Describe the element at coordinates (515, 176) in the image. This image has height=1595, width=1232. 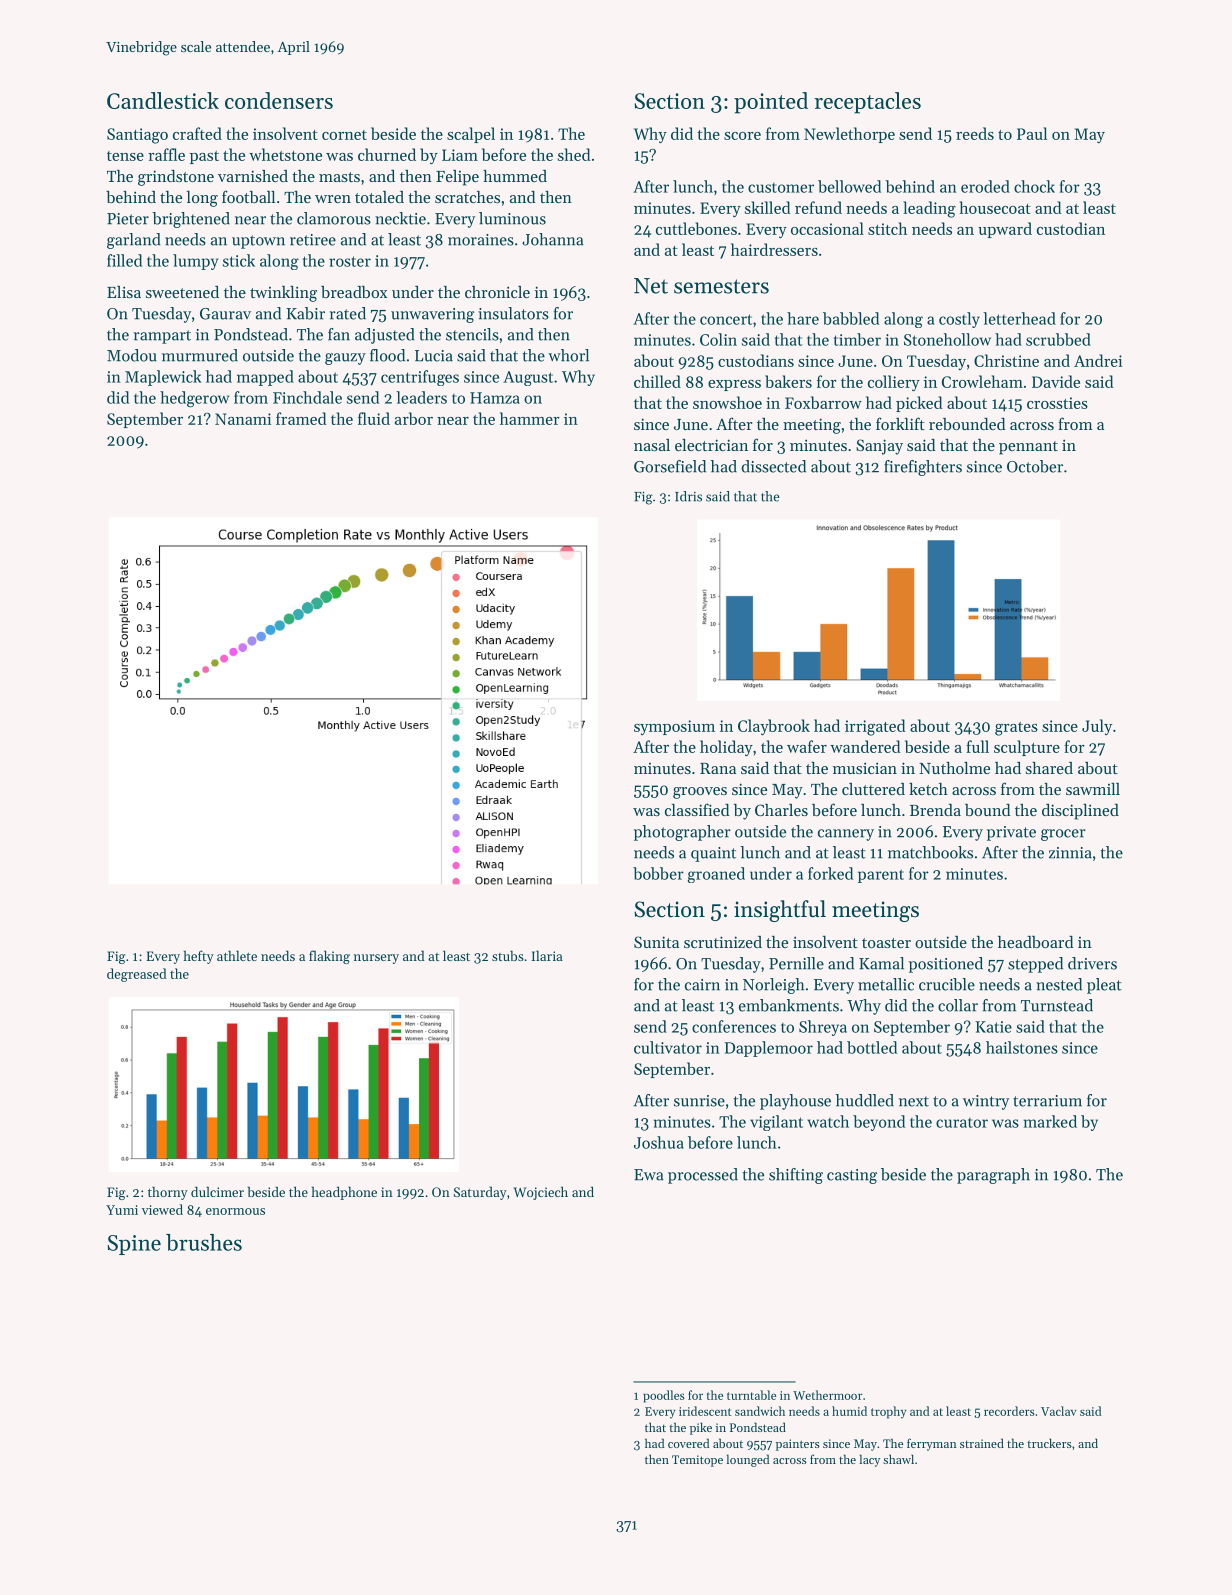
I see `hummed` at that location.
